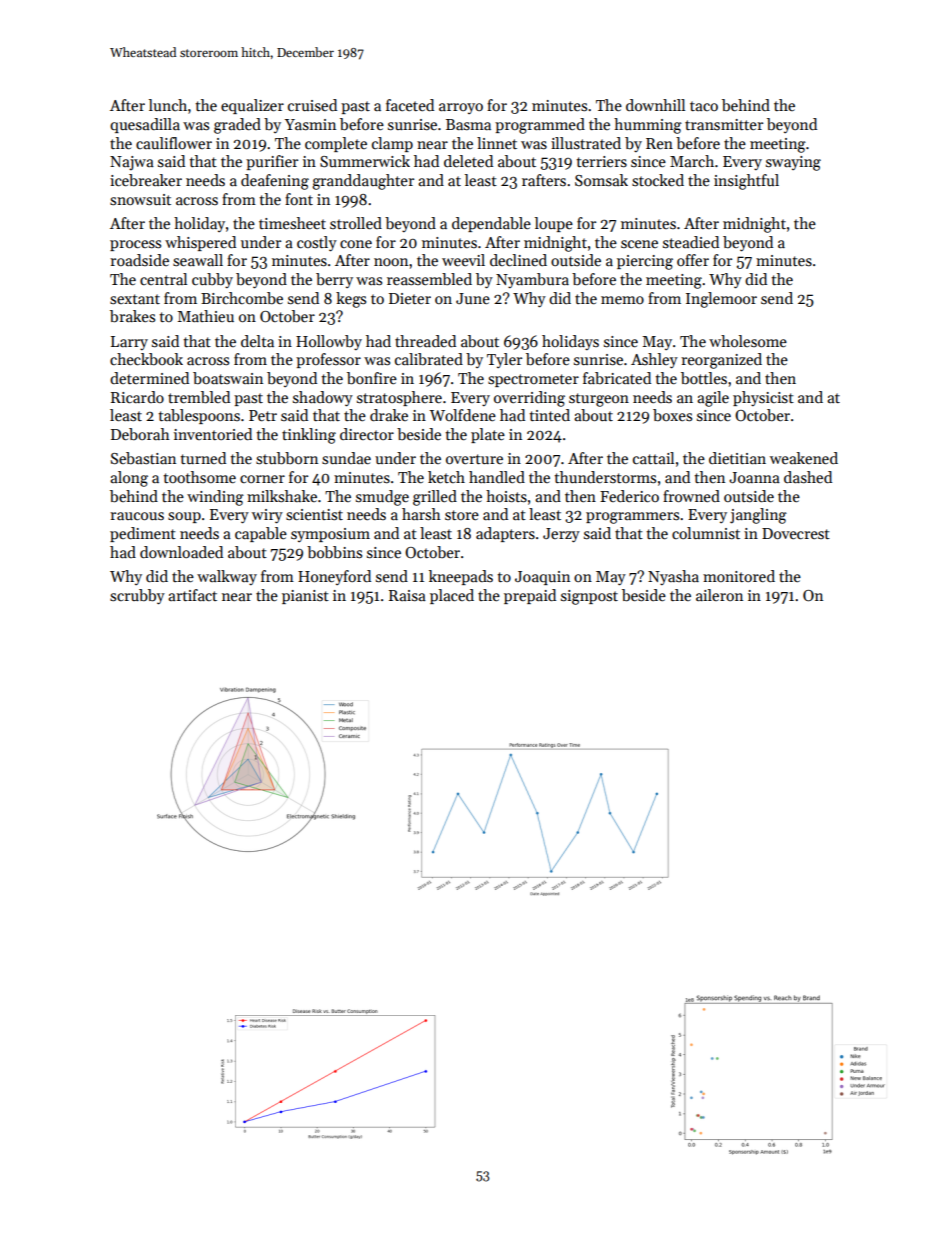 The height and width of the page is (1233, 952). Describe the element at coordinates (601, 180) in the page. I see `Somsak` at that location.
